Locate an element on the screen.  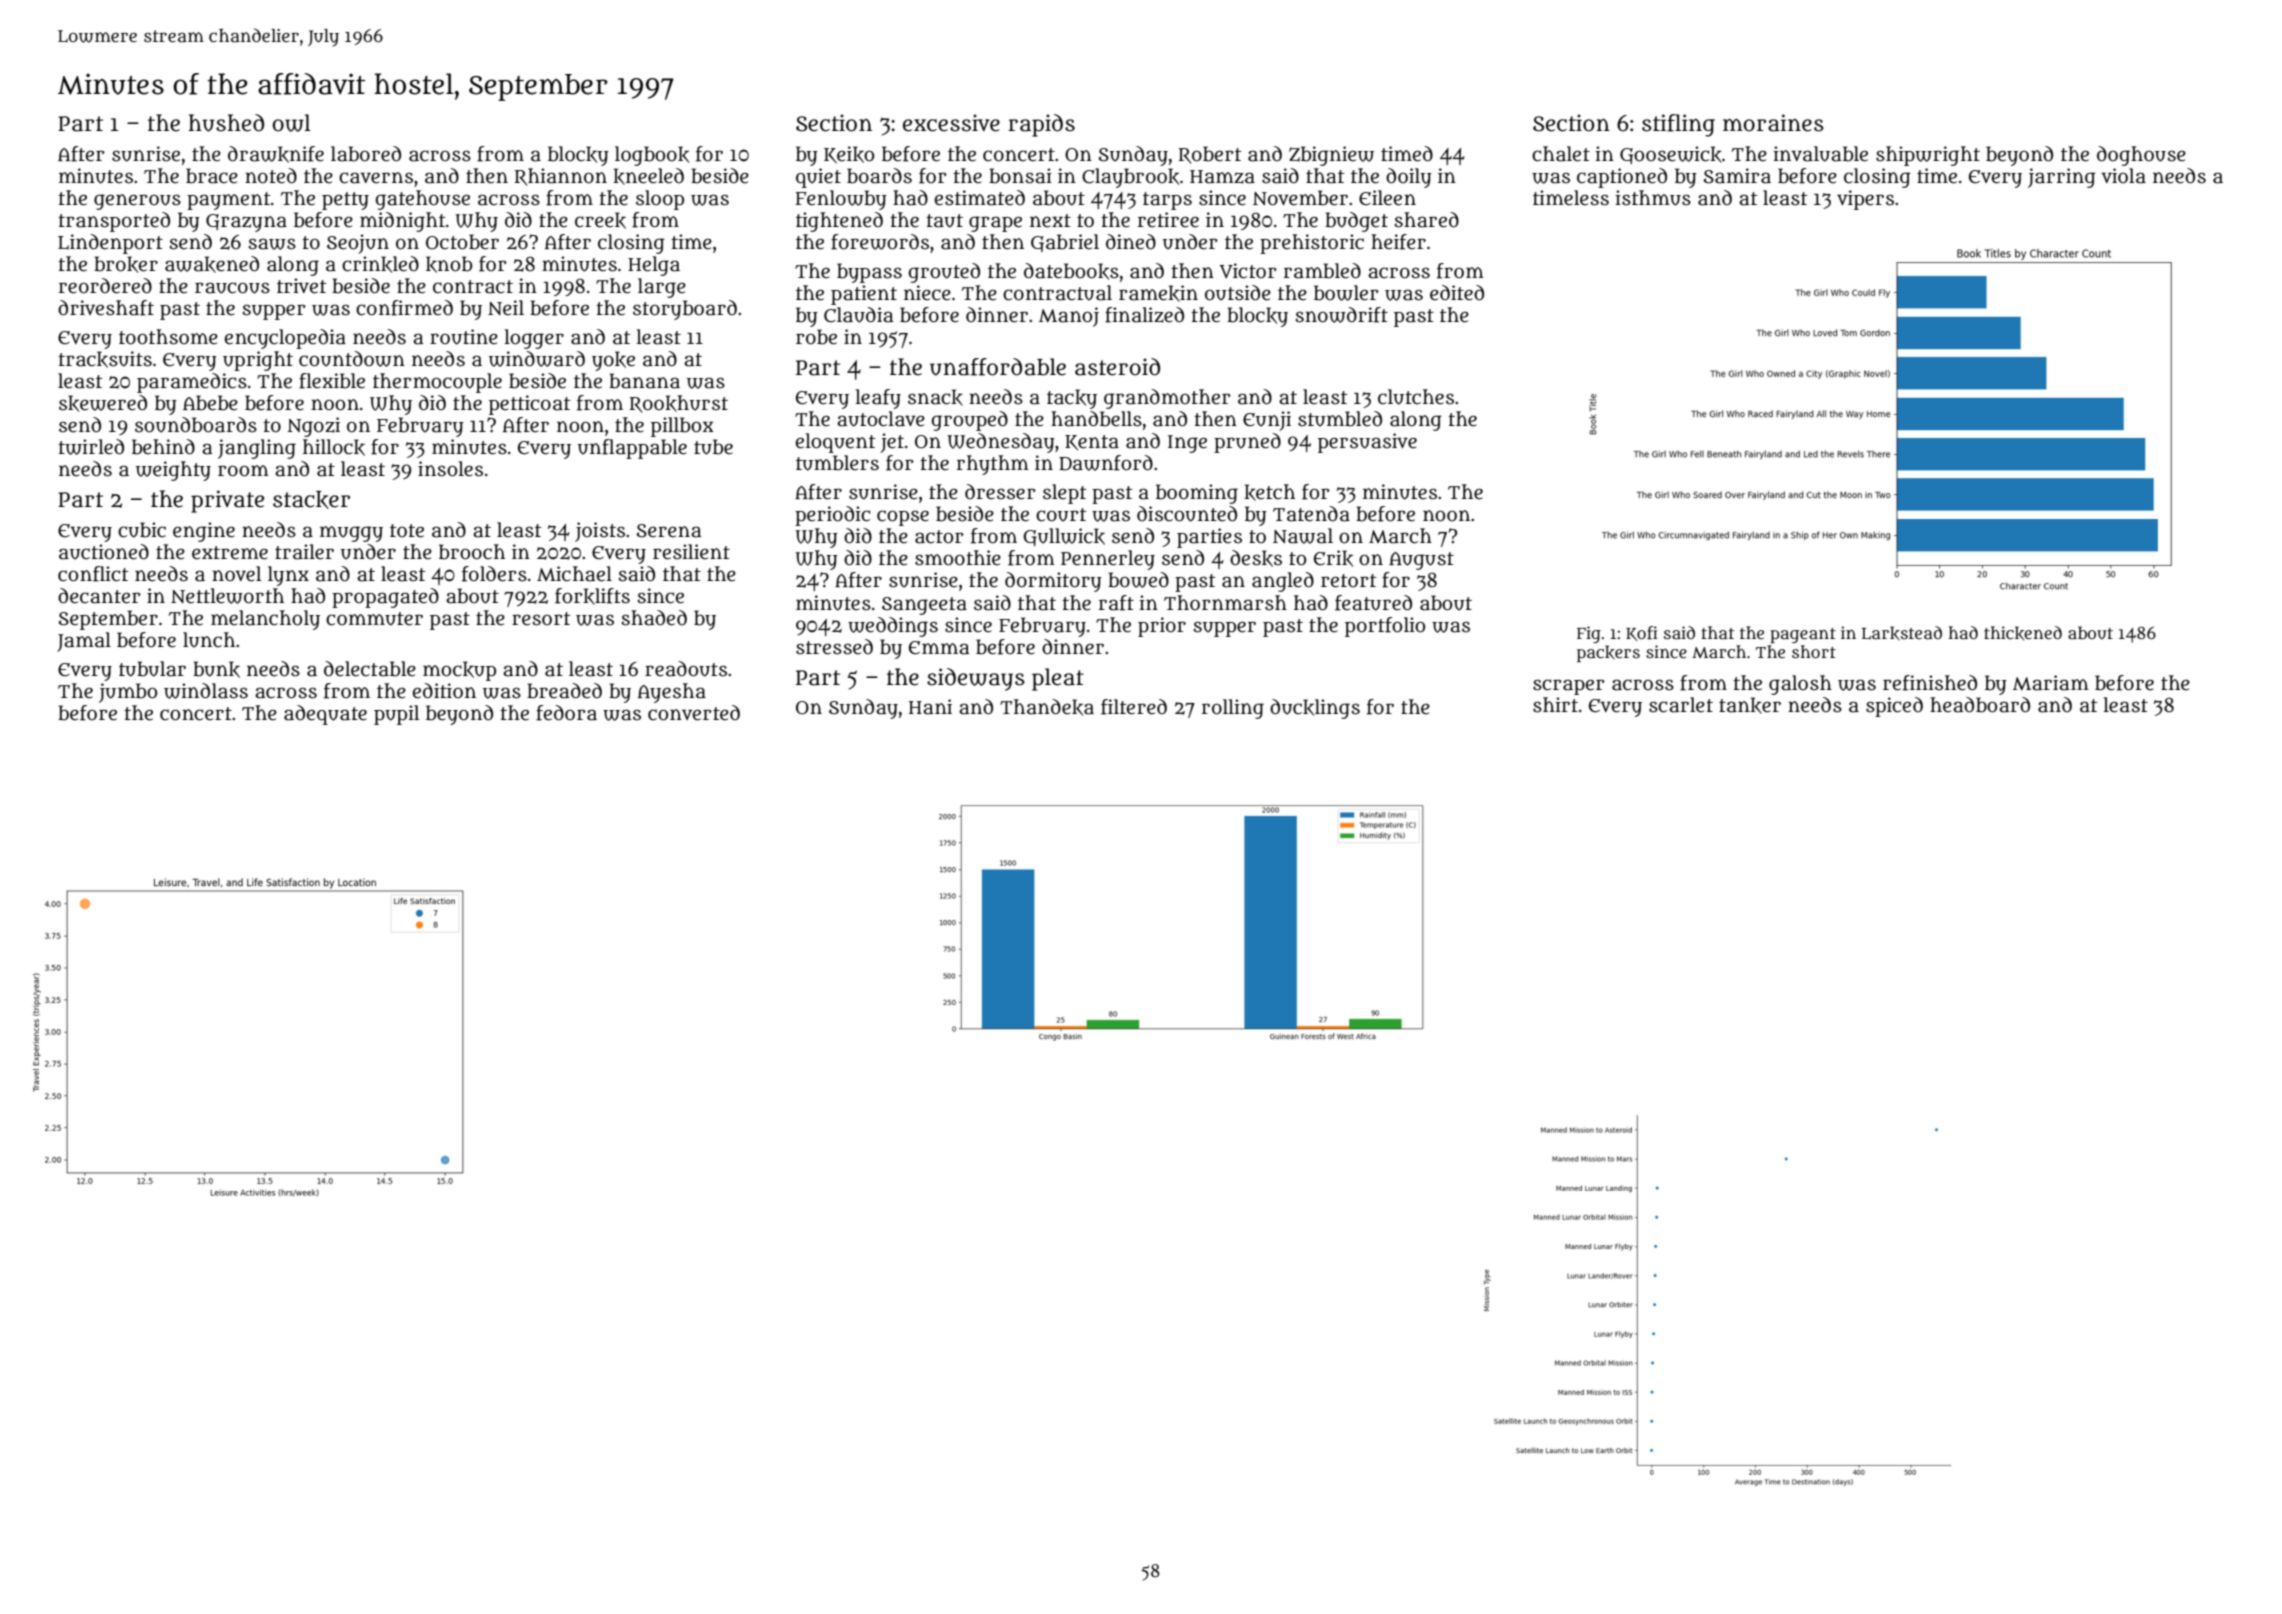
rapids is located at coordinates (1041, 125).
